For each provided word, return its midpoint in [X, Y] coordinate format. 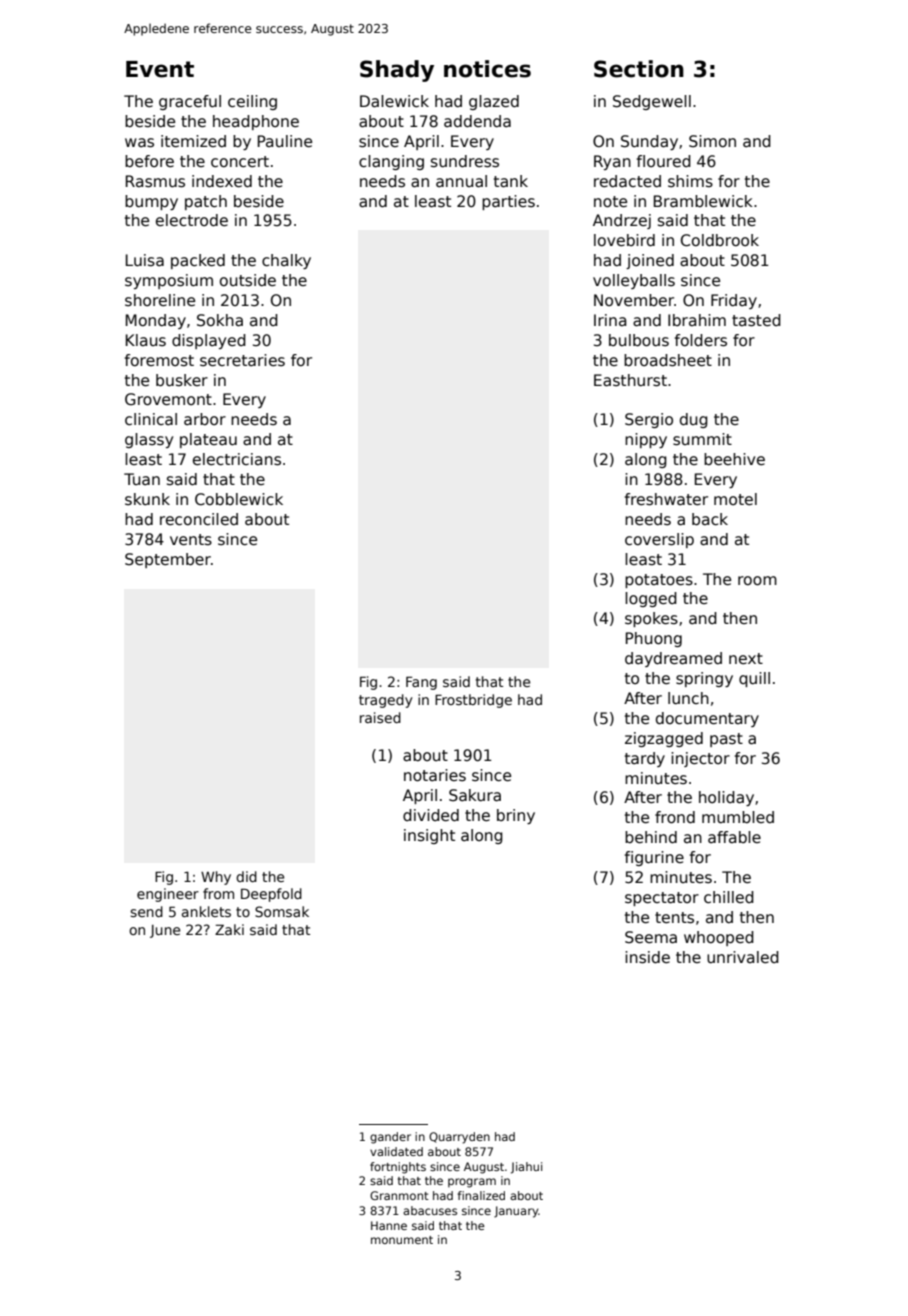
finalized [481, 1195]
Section [639, 69]
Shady [397, 71]
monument [402, 1240]
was [139, 143]
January [516, 1212]
